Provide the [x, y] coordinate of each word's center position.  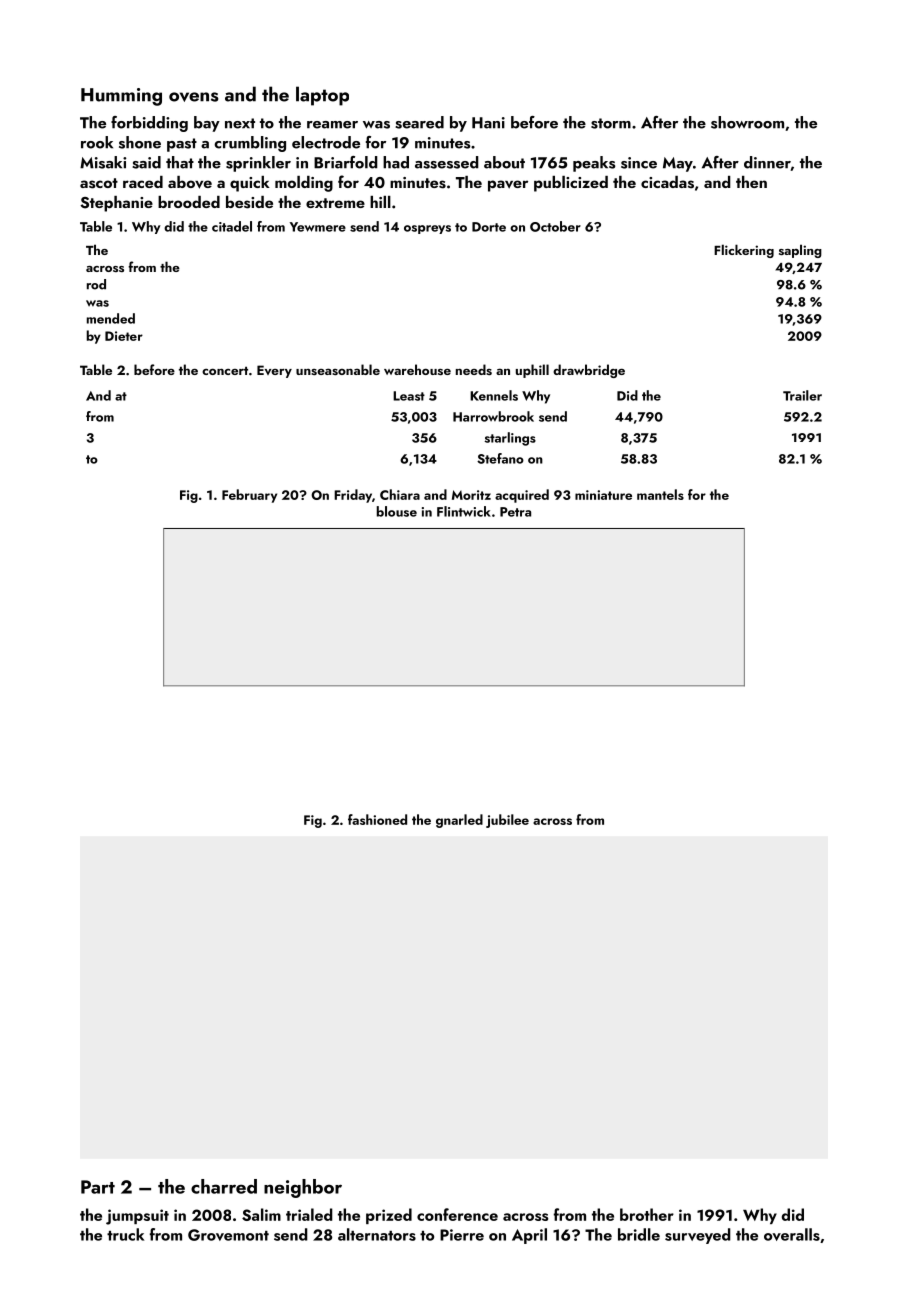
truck [125, 1234]
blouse [397, 511]
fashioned [377, 819]
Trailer [802, 395]
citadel [232, 226]
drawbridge [589, 371]
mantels [660, 494]
